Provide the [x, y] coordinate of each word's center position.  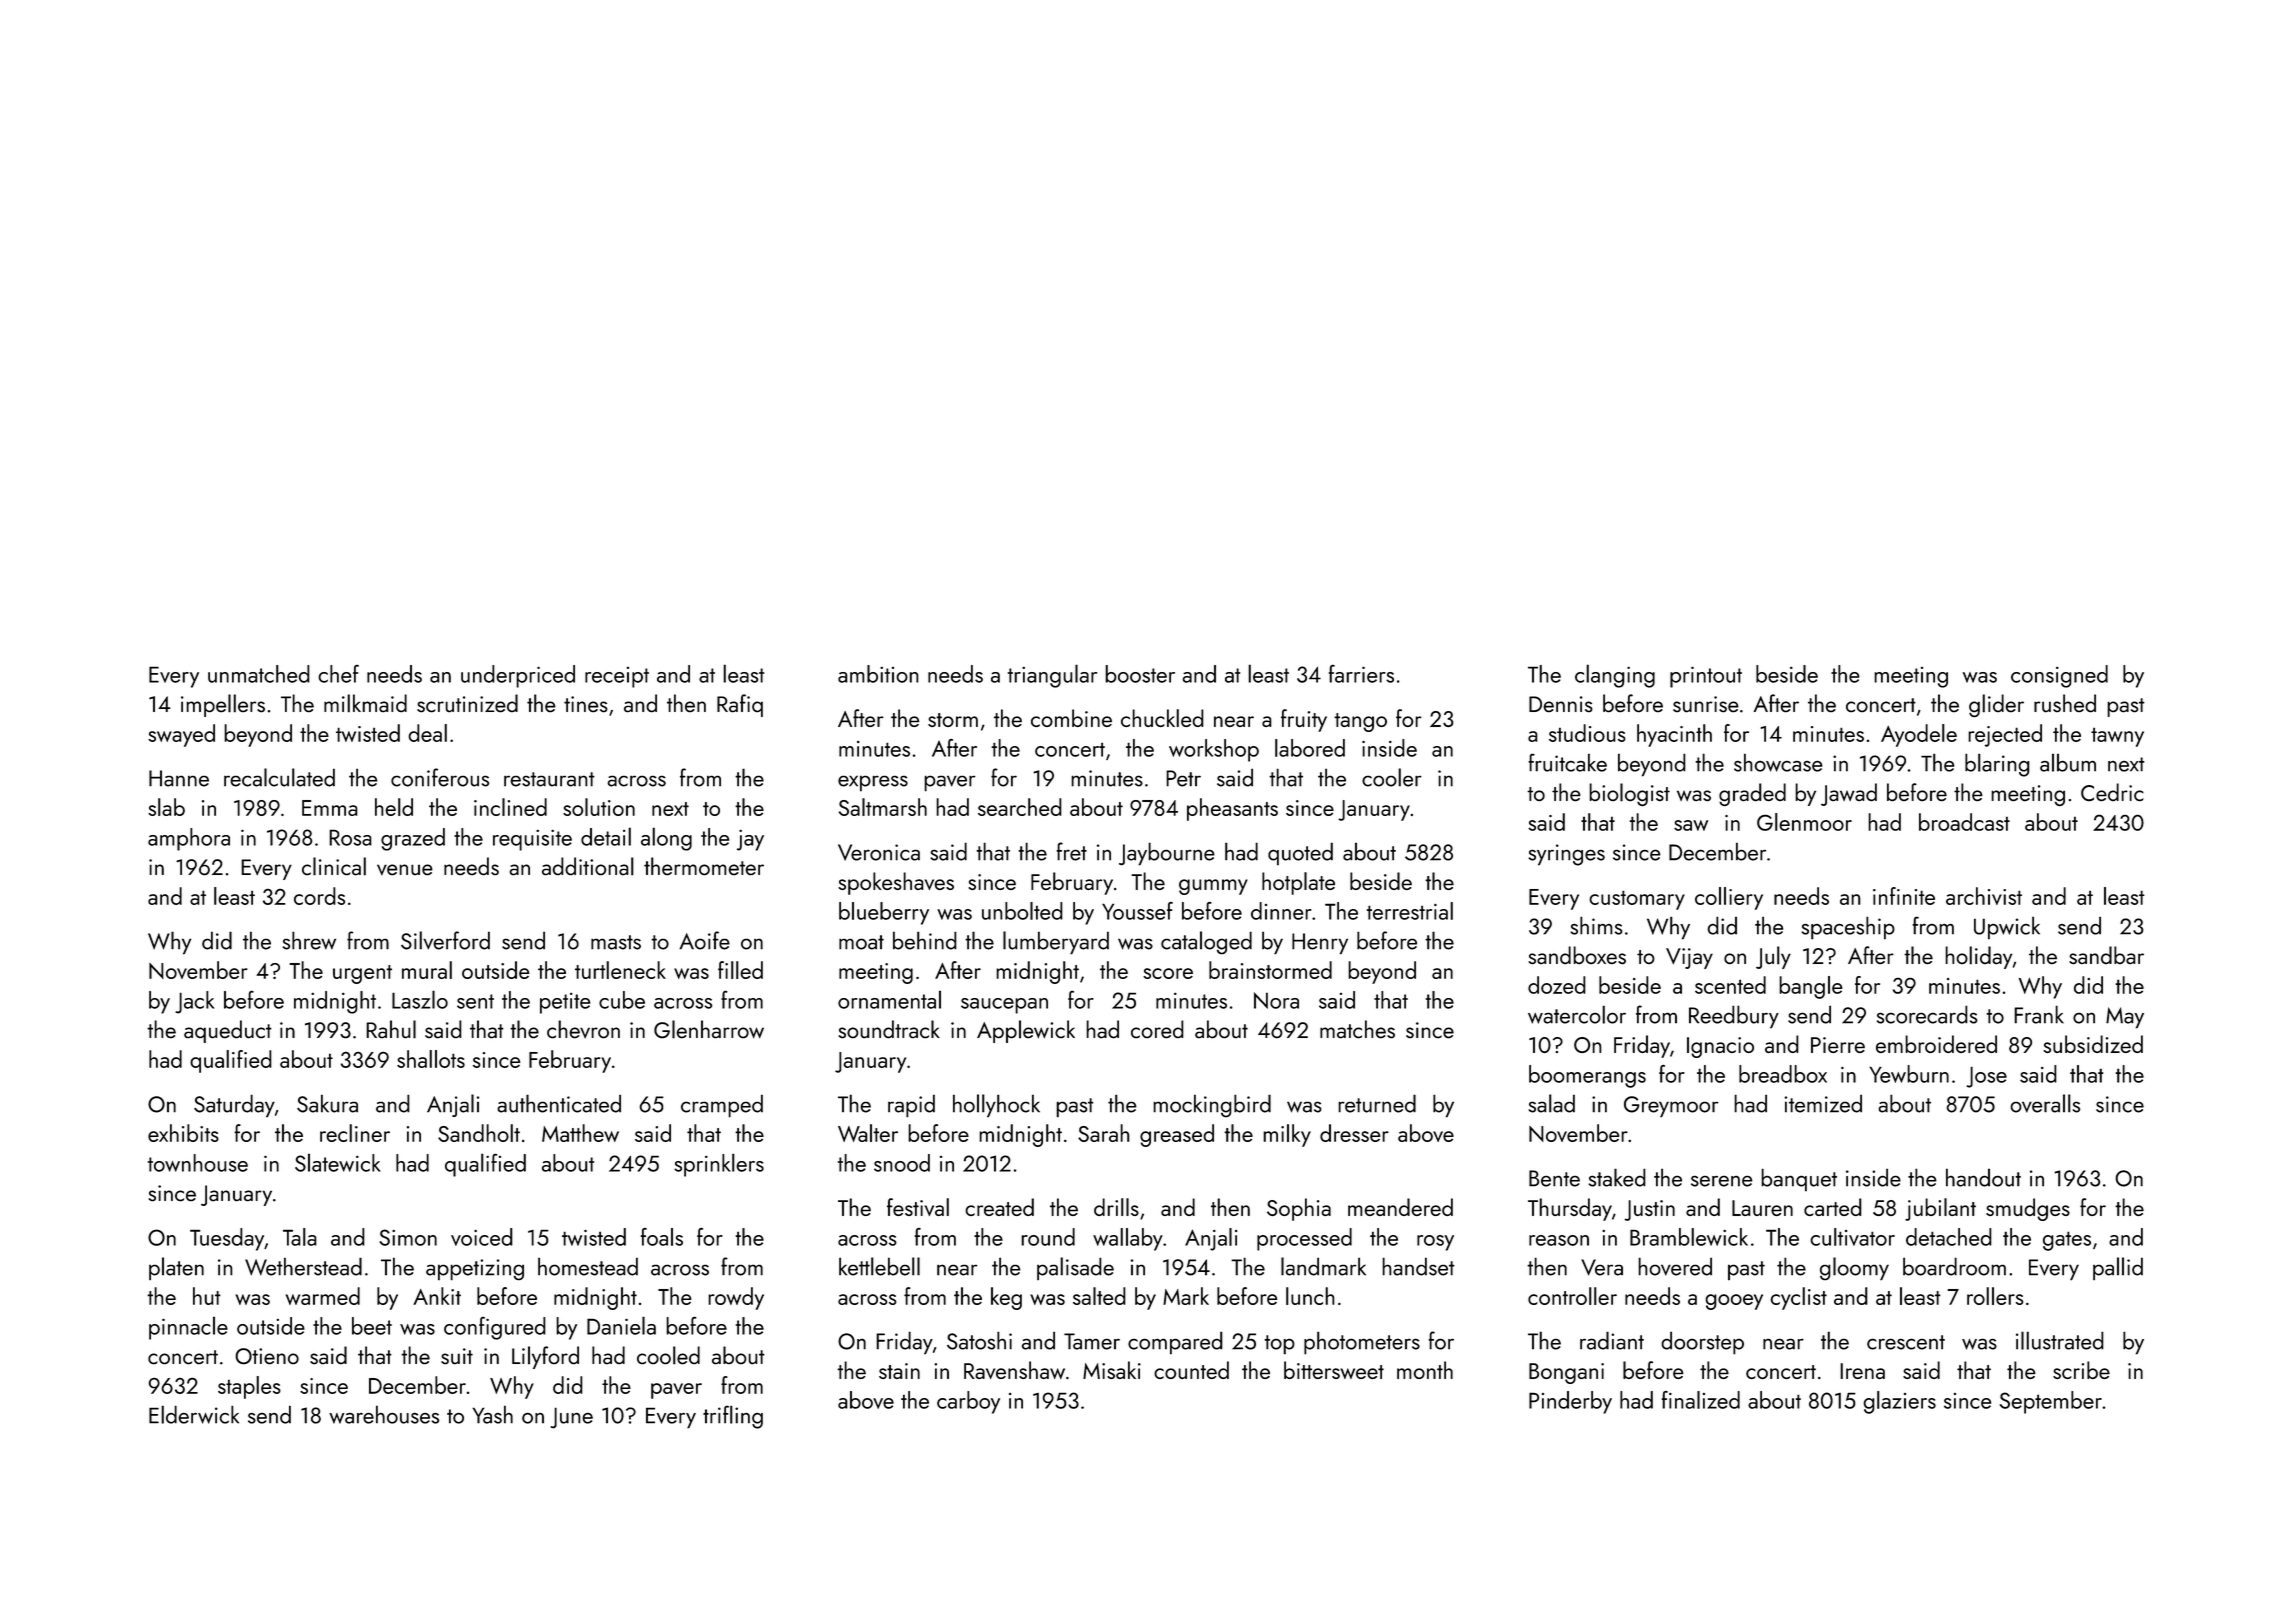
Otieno [267, 1356]
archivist [1984, 896]
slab [166, 807]
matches [1357, 1029]
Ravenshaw [1014, 1370]
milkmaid [365, 703]
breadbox [1783, 1074]
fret [1071, 851]
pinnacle [188, 1328]
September [2051, 1402]
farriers [1361, 674]
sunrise [1706, 704]
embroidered [1936, 1044]
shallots [431, 1059]
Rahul [391, 1029]
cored [1157, 1029]
